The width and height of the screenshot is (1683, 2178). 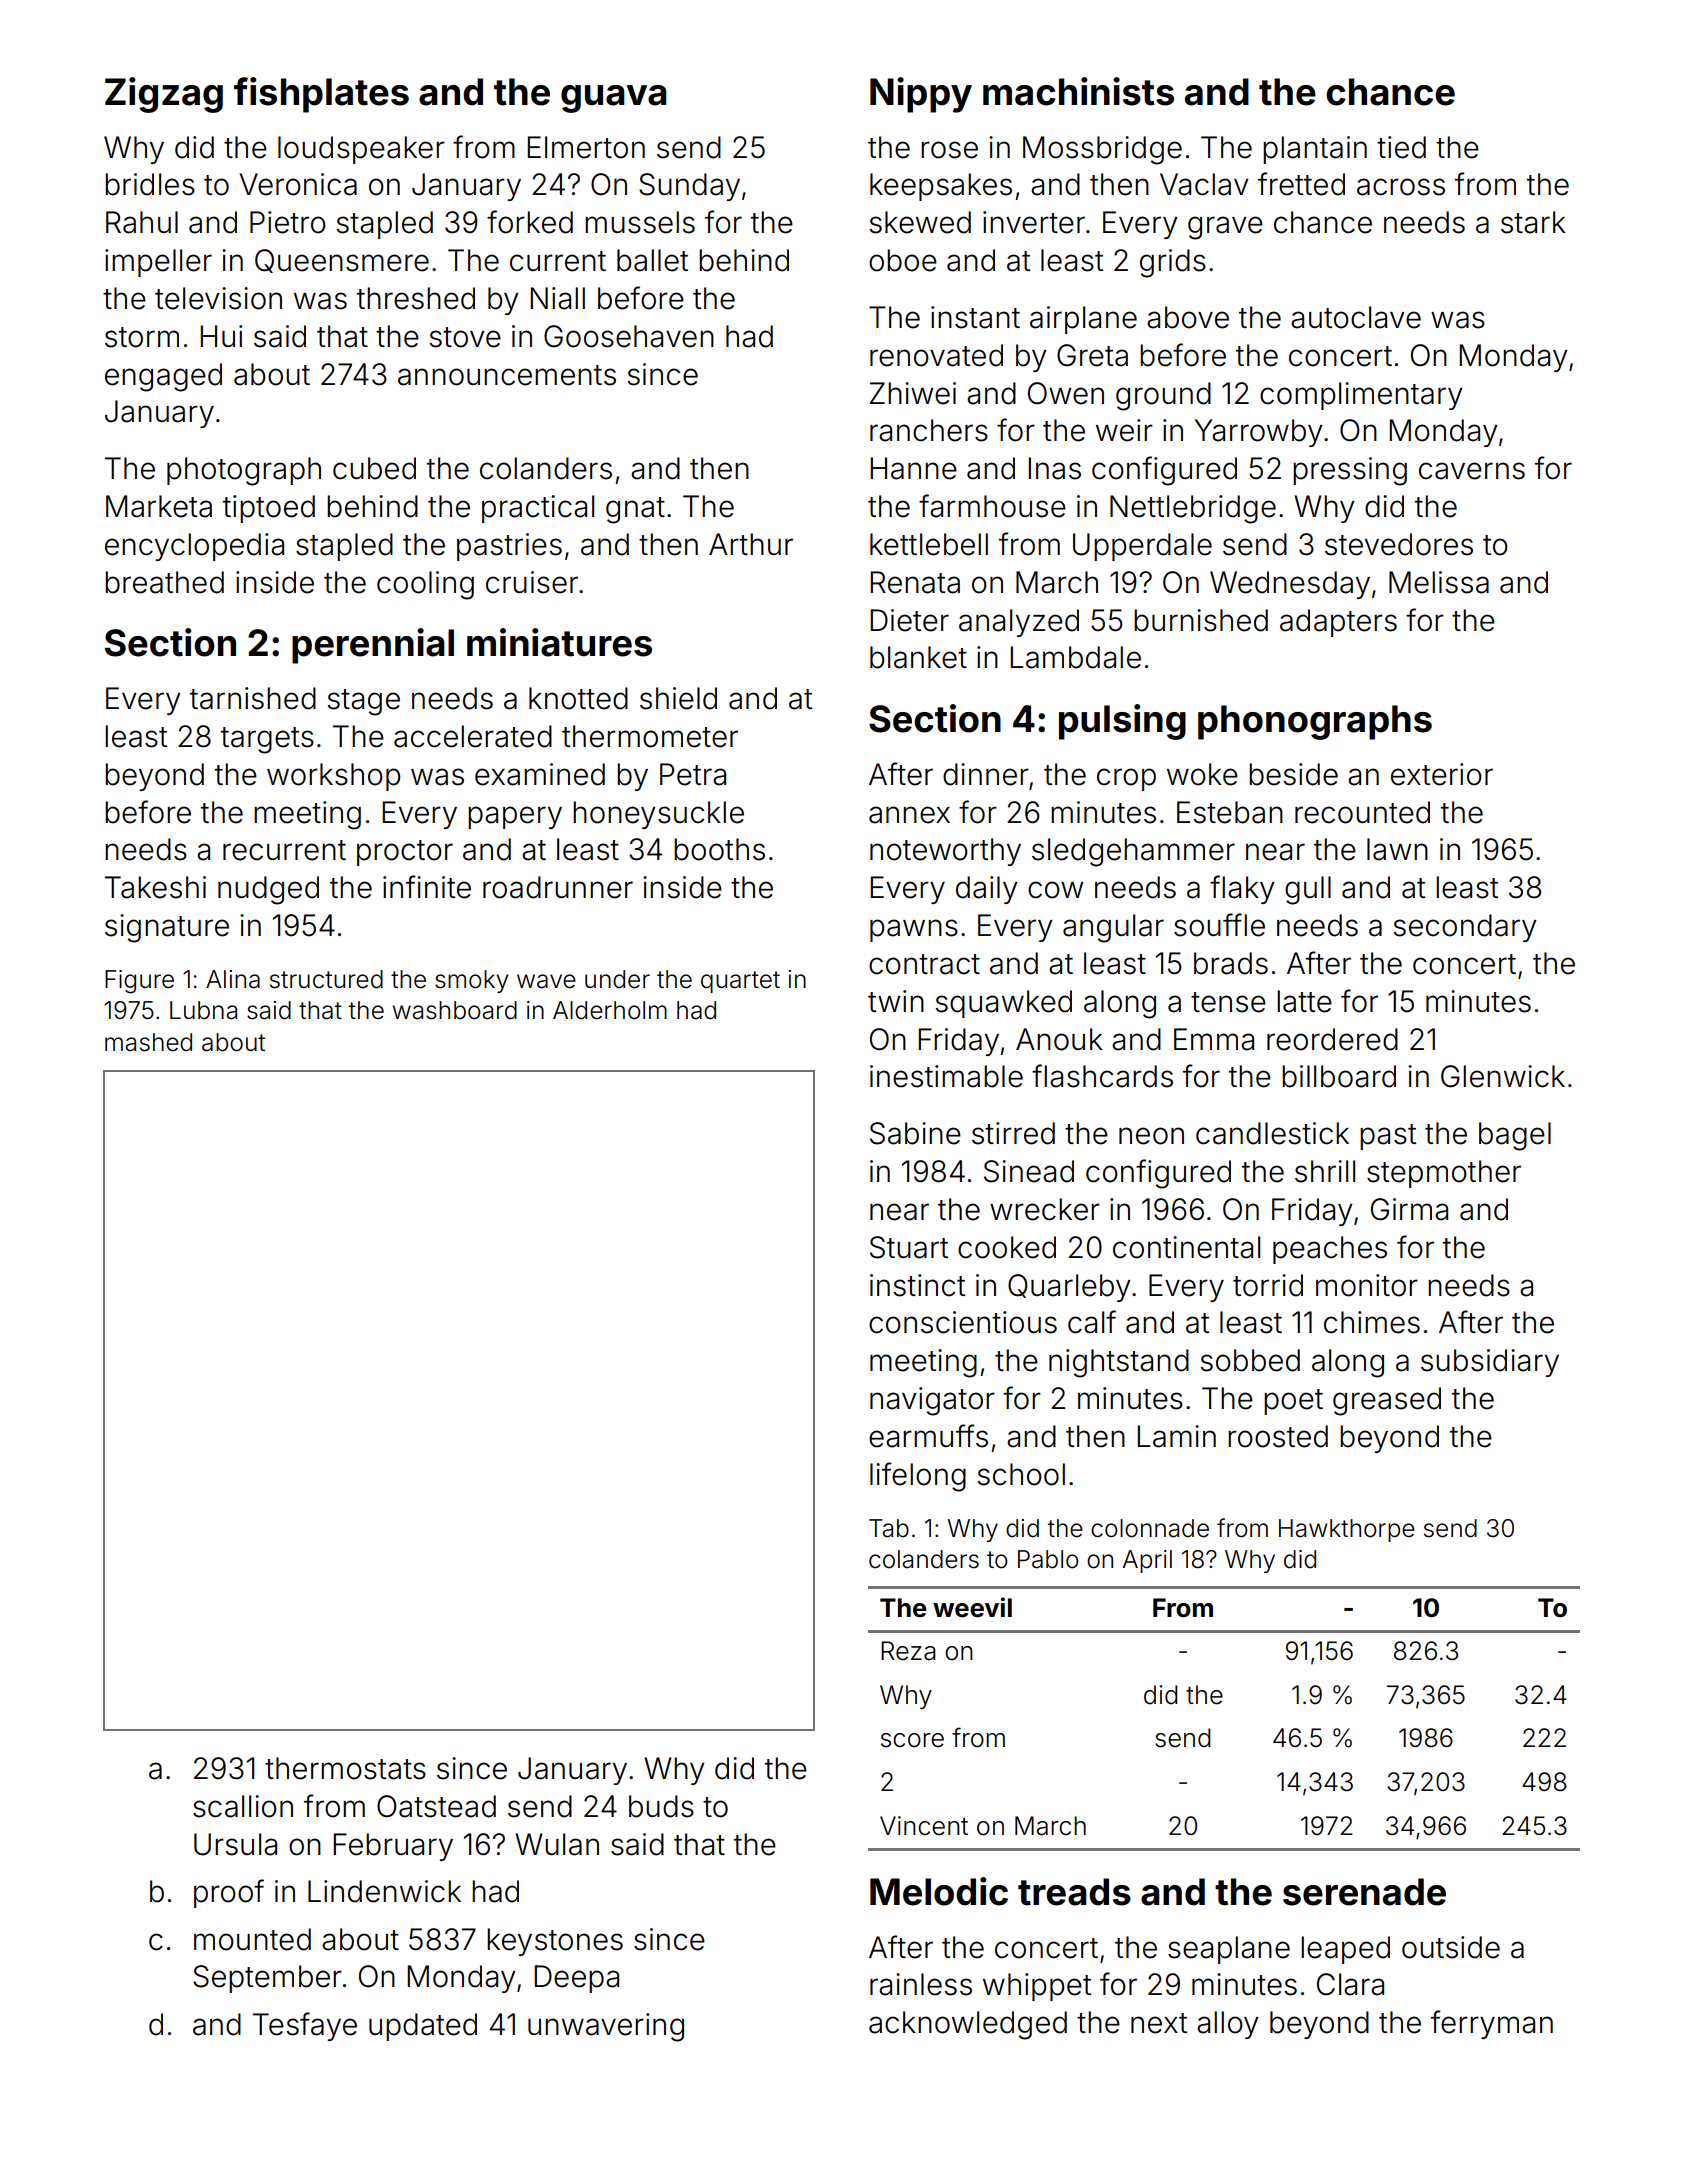 What do you see at coordinates (416, 298) in the screenshot?
I see `threshed` at bounding box center [416, 298].
